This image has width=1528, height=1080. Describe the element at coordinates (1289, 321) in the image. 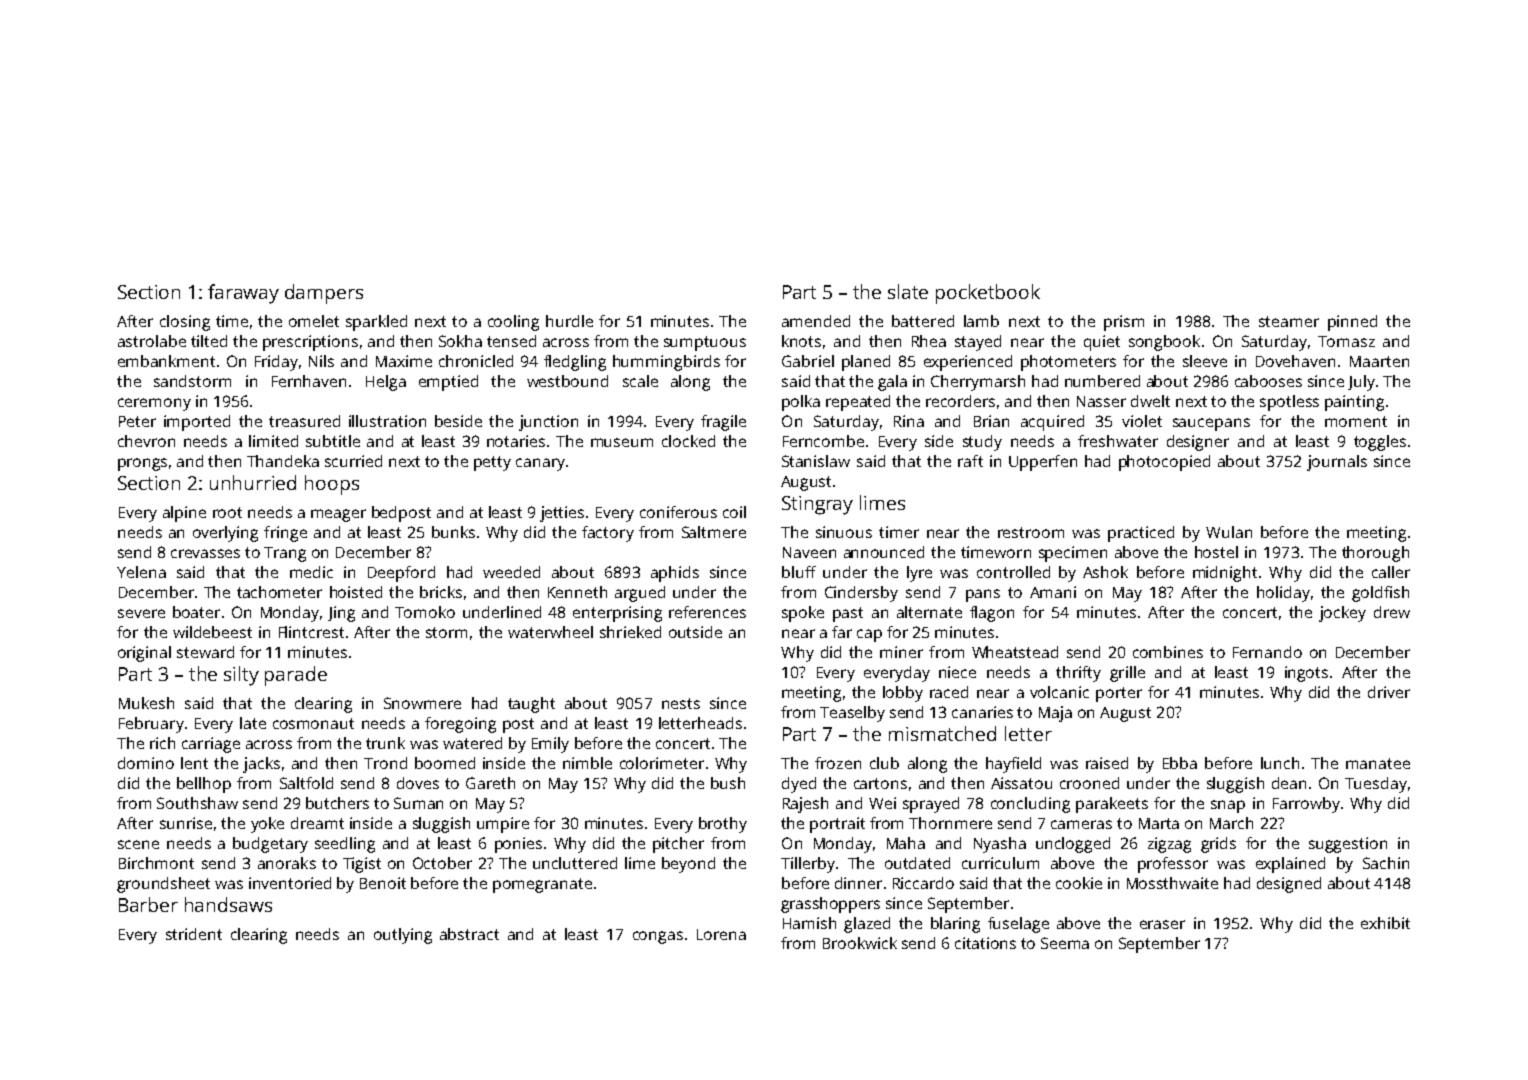

I see `steamer` at that location.
